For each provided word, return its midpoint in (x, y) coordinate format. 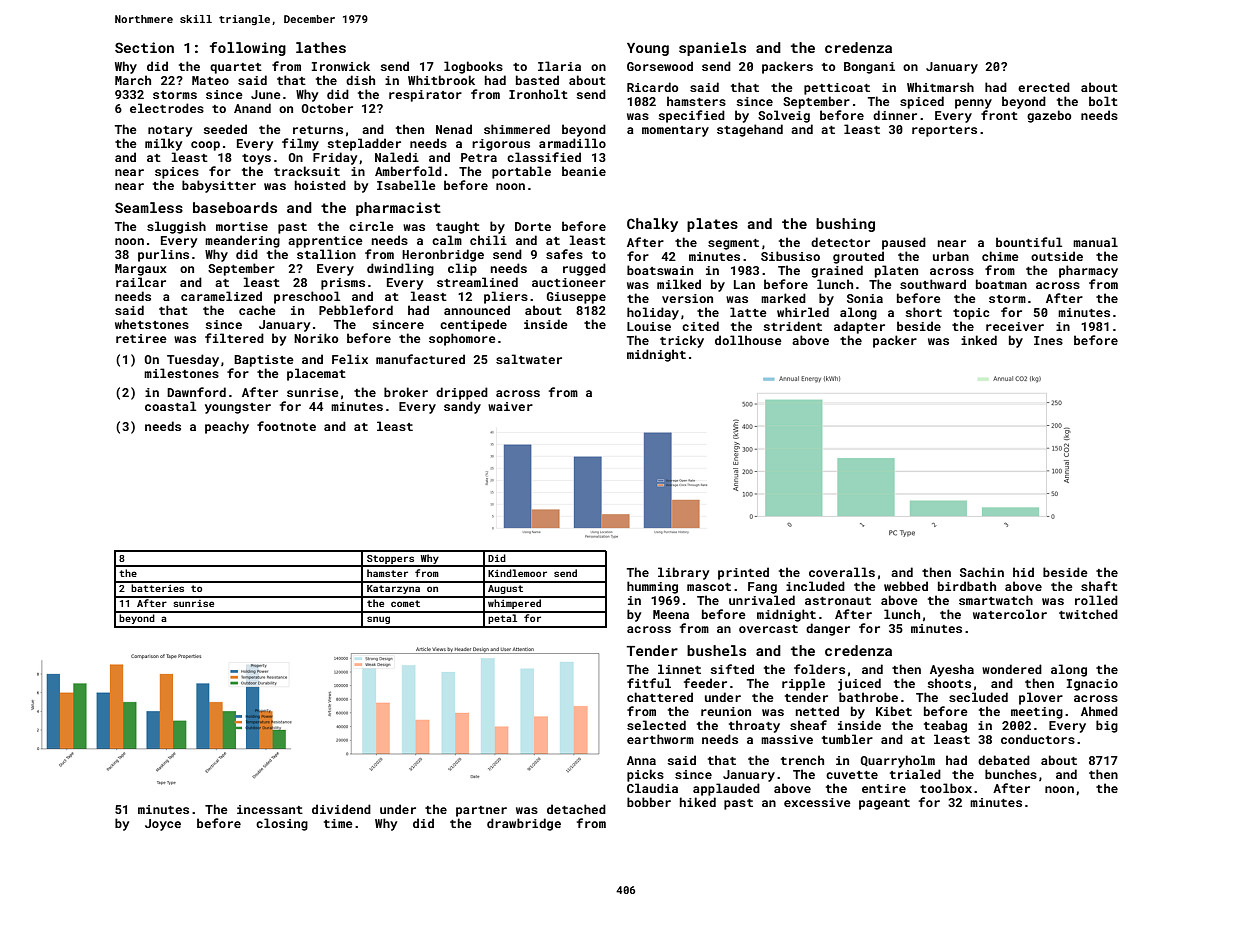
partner (481, 811)
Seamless (149, 207)
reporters (944, 131)
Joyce (163, 825)
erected (1044, 87)
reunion (726, 711)
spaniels (712, 49)
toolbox (946, 788)
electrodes (167, 108)
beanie (584, 171)
